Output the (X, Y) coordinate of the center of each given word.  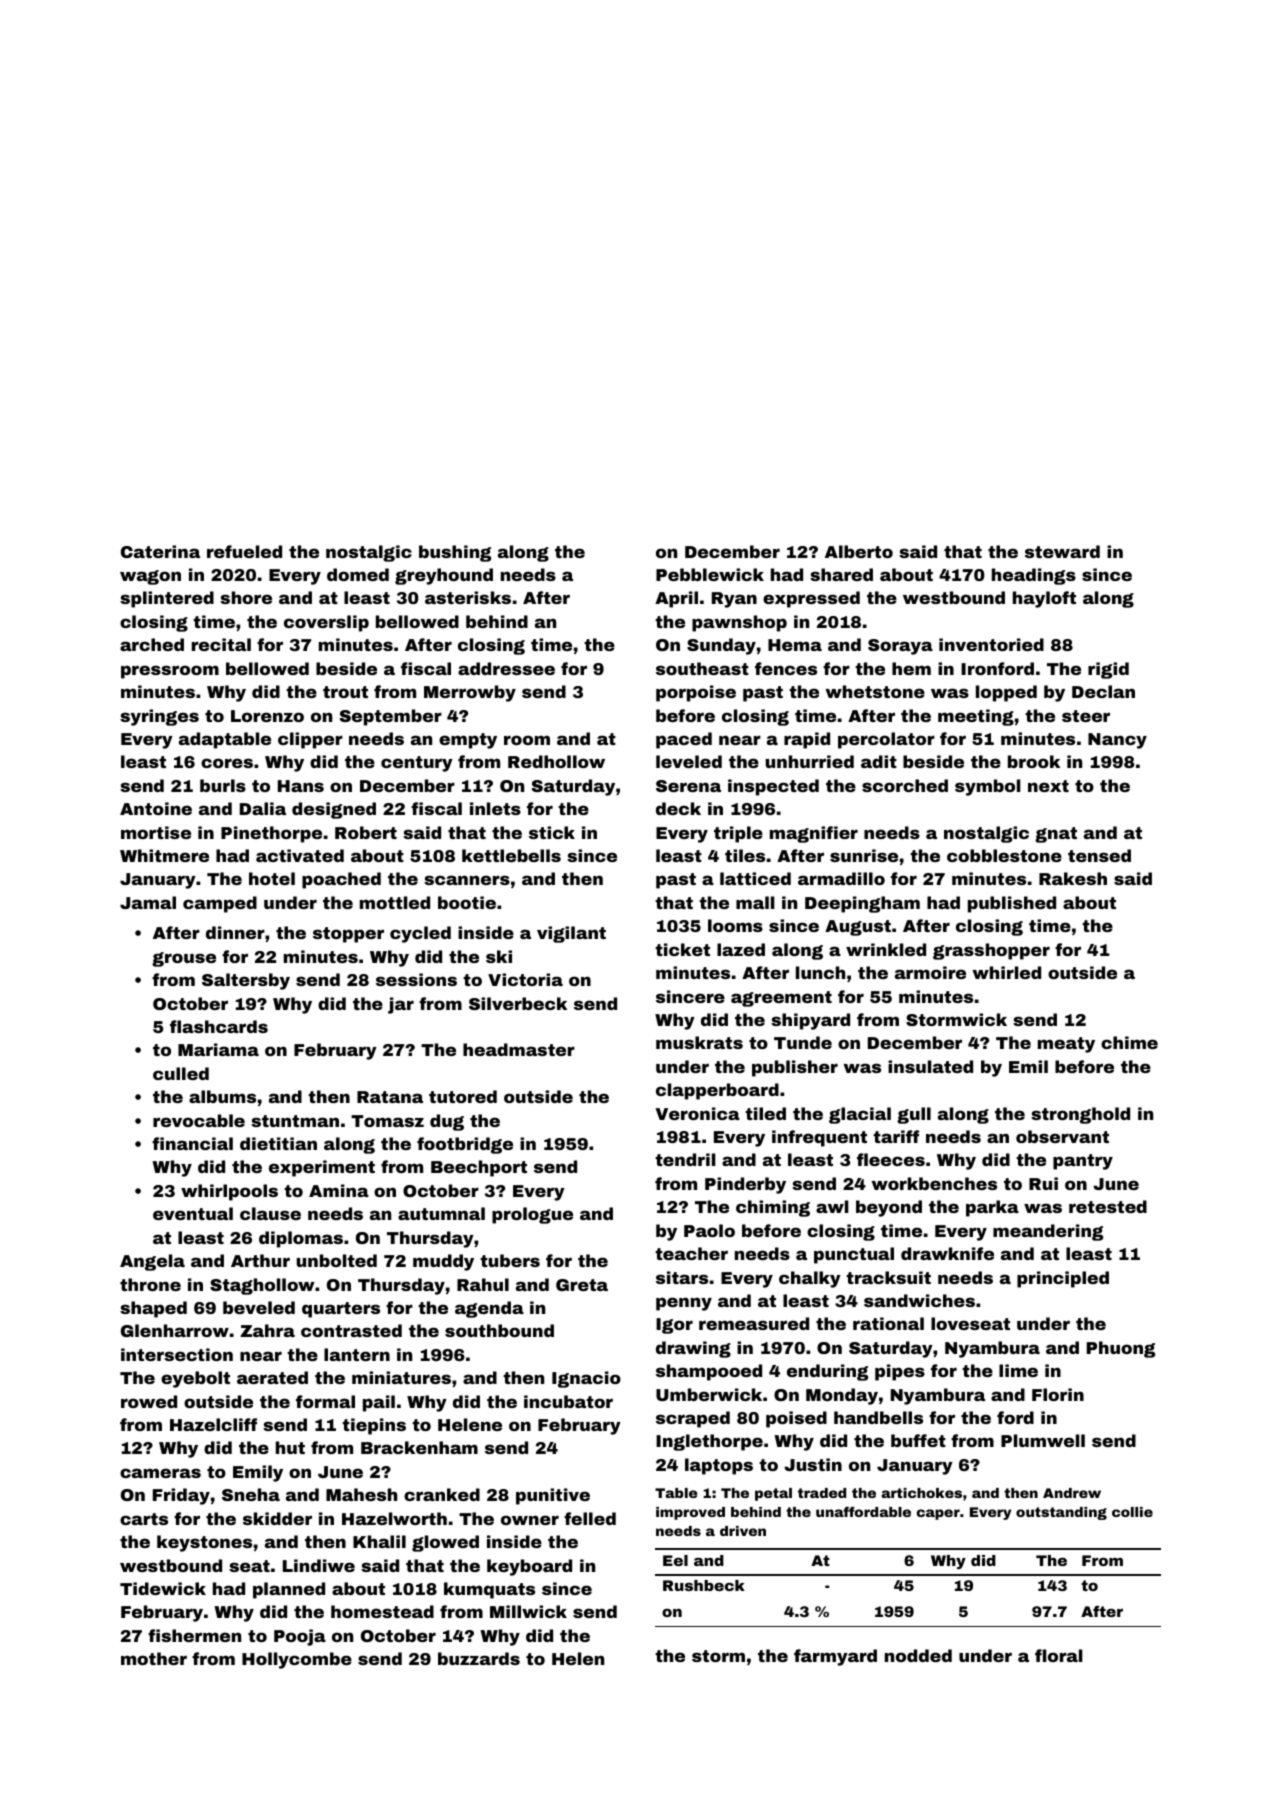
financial (192, 1143)
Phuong (1121, 1349)
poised (796, 1419)
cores (227, 763)
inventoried (991, 644)
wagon (150, 577)
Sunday (721, 646)
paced (684, 740)
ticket (682, 949)
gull (914, 1115)
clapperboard (717, 1091)
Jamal (148, 902)
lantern (357, 1354)
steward (1062, 551)
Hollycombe (297, 1660)
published (1012, 904)
